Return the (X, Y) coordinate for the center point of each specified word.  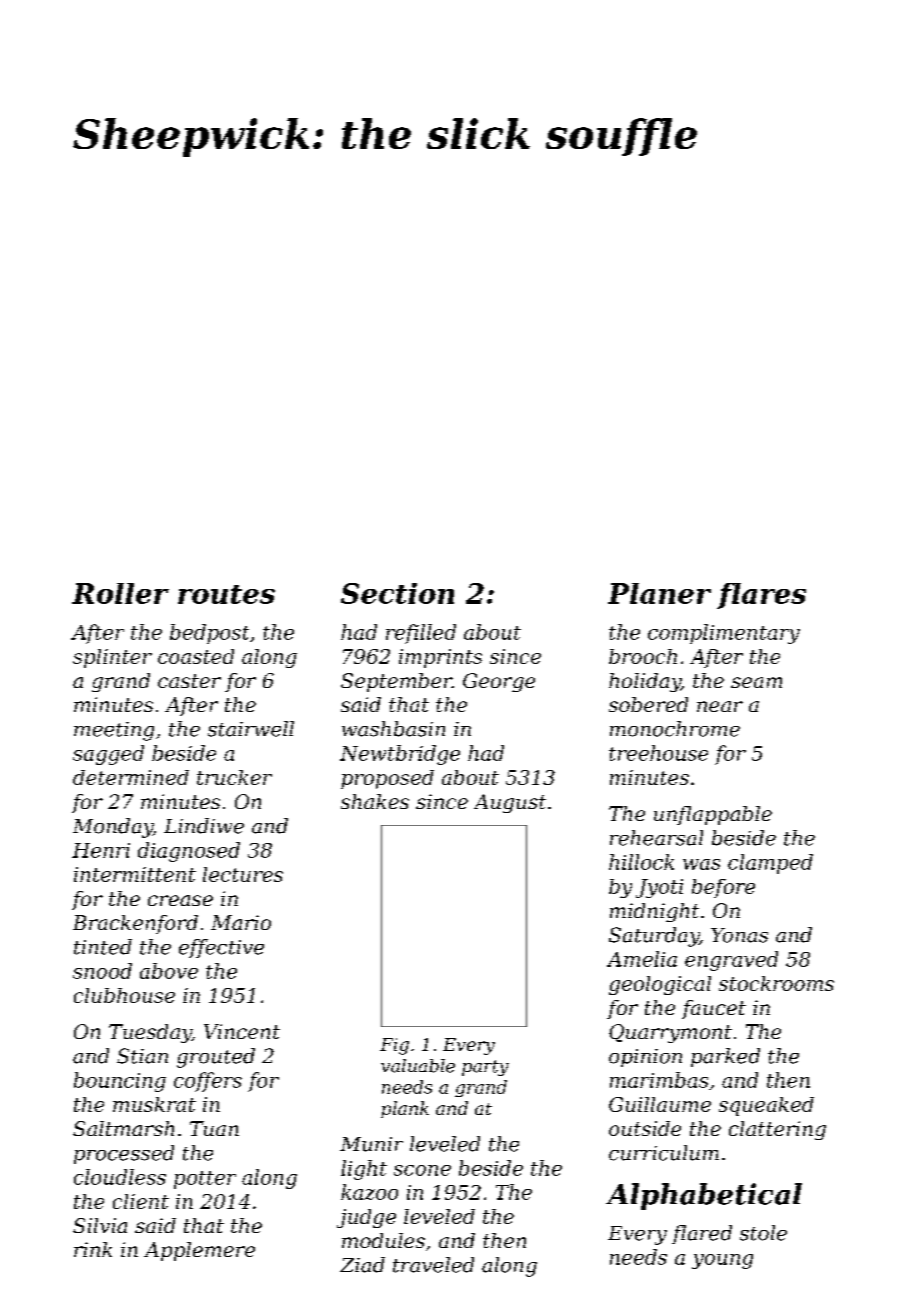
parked (725, 1057)
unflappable (713, 815)
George (499, 682)
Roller (120, 593)
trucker (234, 777)
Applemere (199, 1251)
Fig (394, 1046)
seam (756, 682)
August (510, 803)
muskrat (154, 1104)
